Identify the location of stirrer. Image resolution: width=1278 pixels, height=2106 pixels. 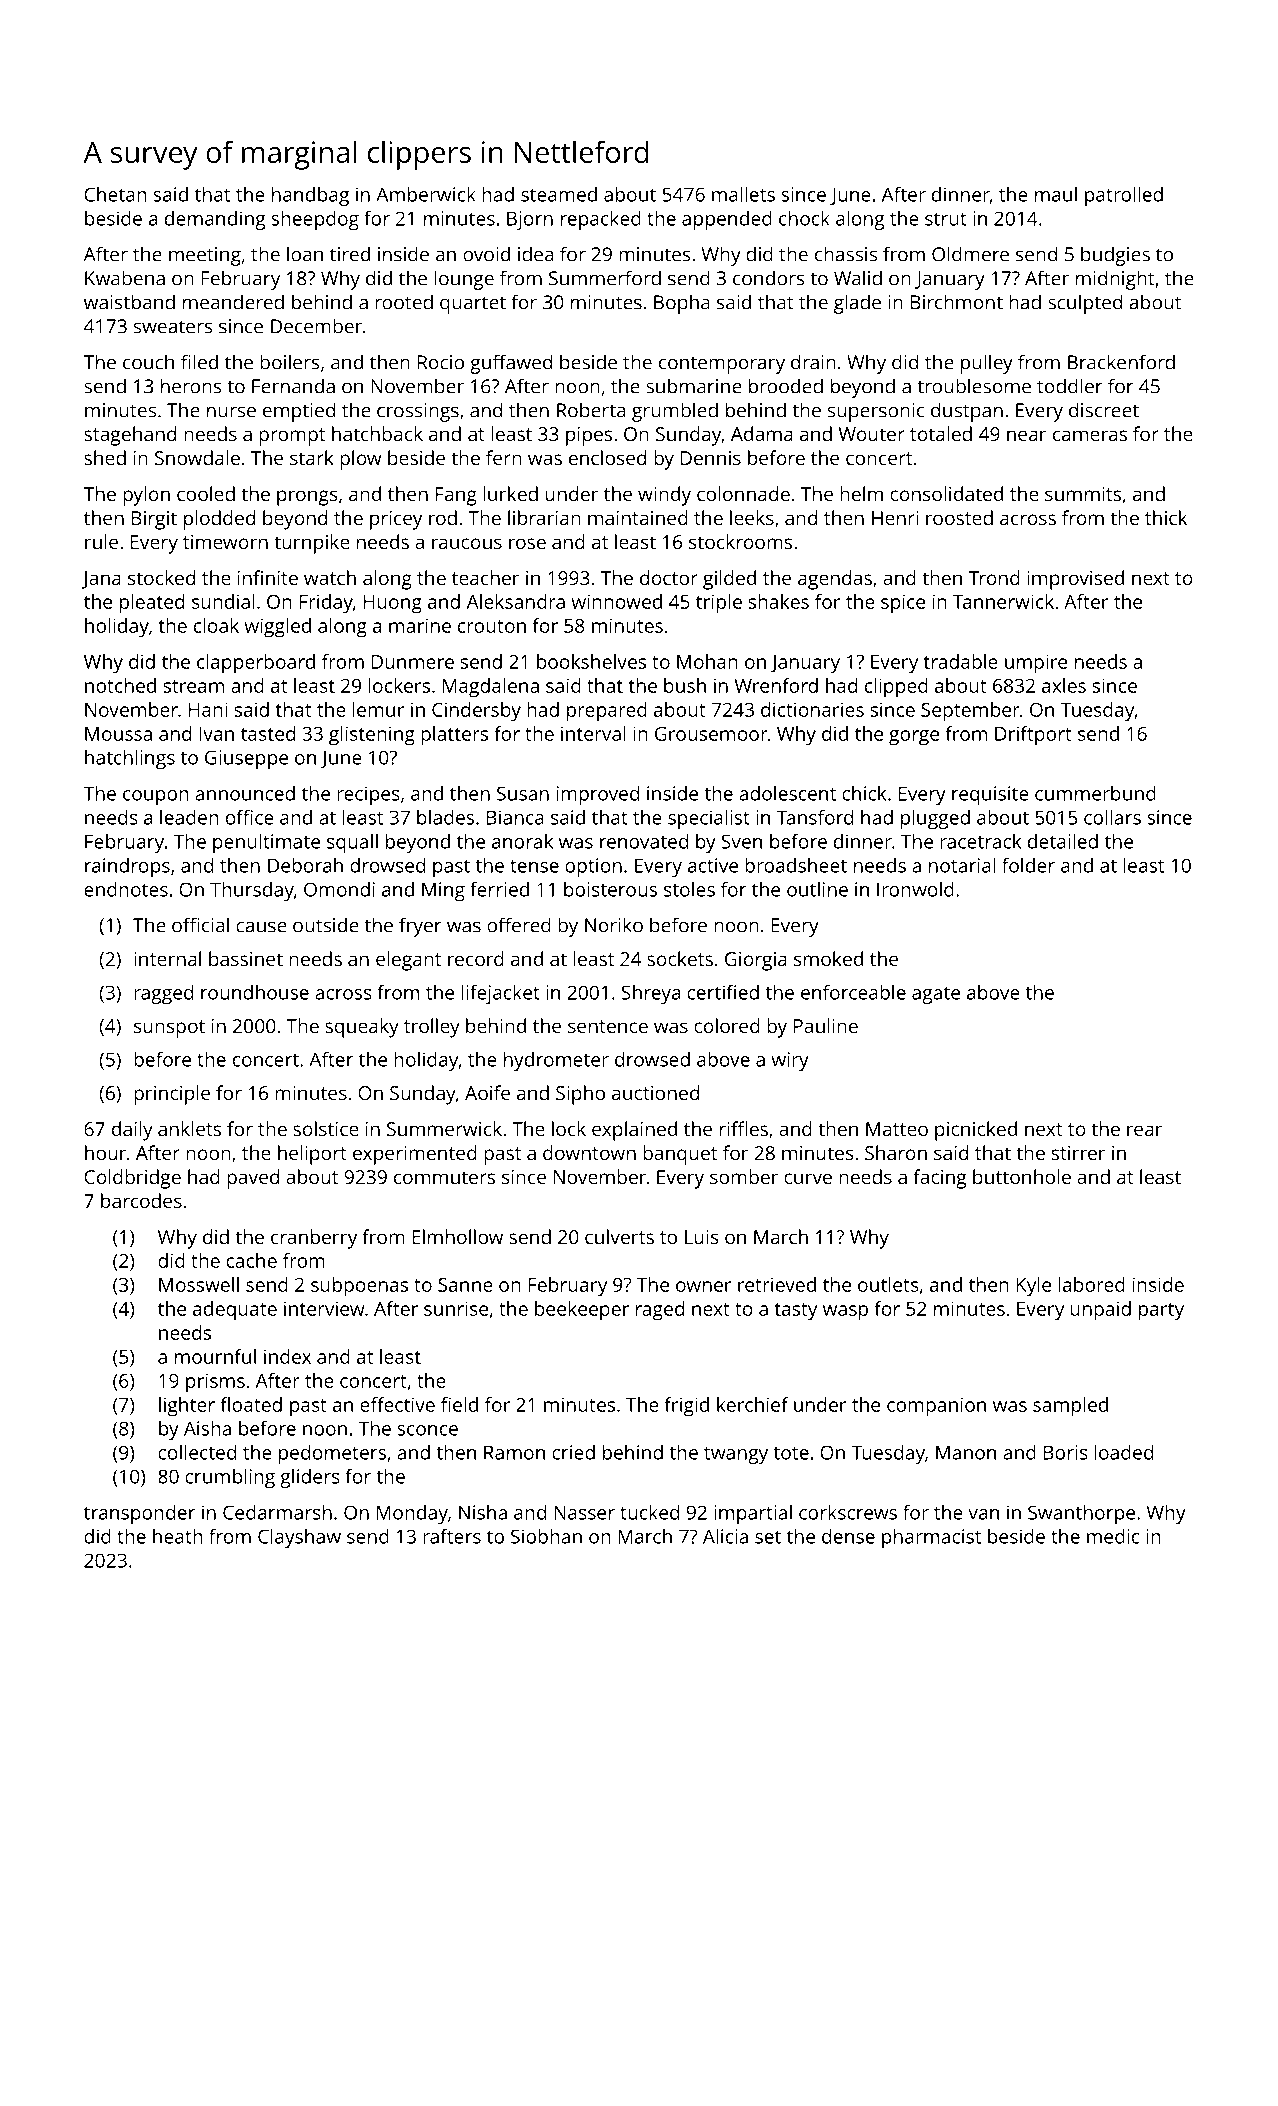
(1078, 1153).
